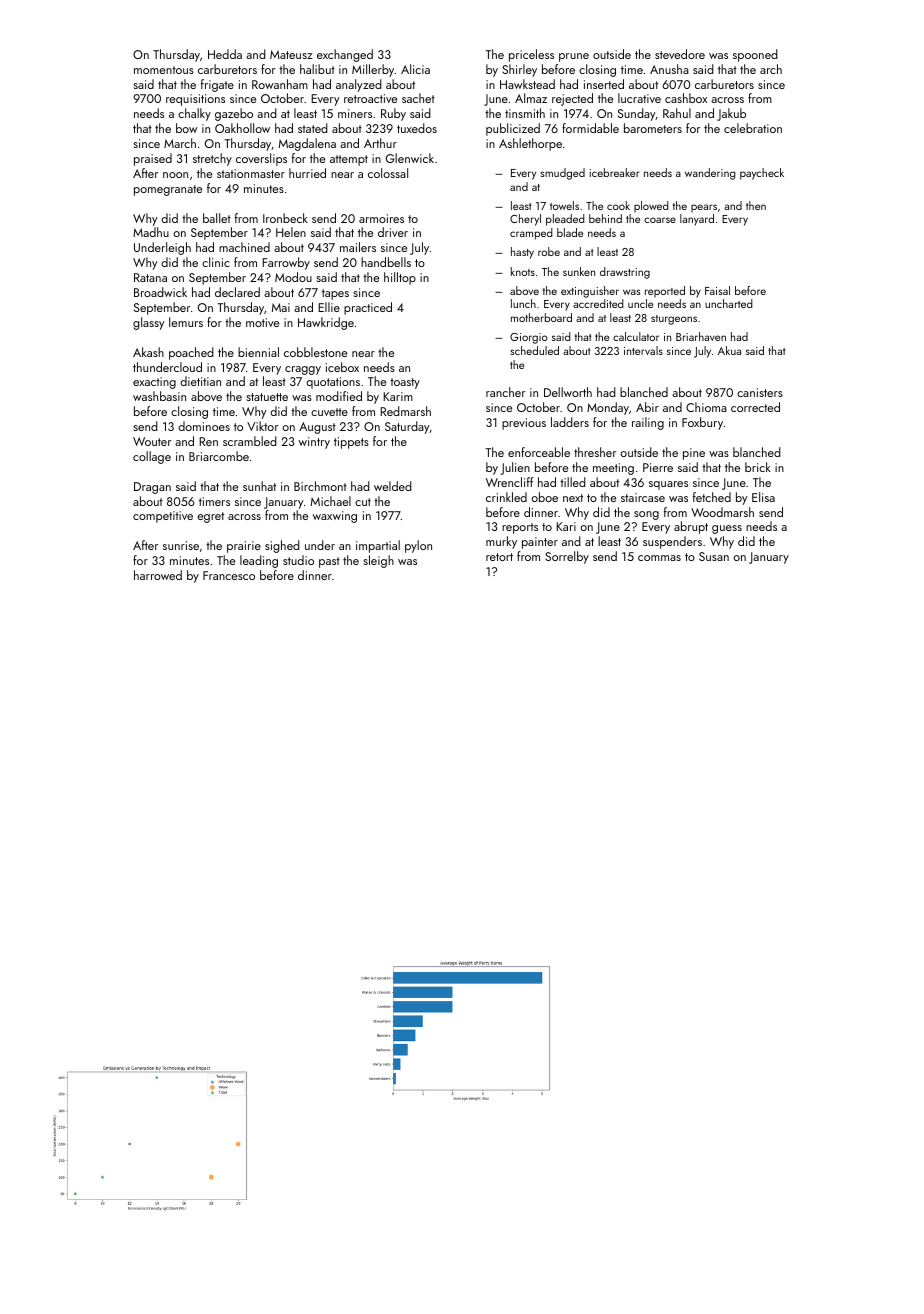 Image resolution: width=924 pixels, height=1314 pixels. What do you see at coordinates (368, 308) in the screenshot?
I see `practiced` at bounding box center [368, 308].
